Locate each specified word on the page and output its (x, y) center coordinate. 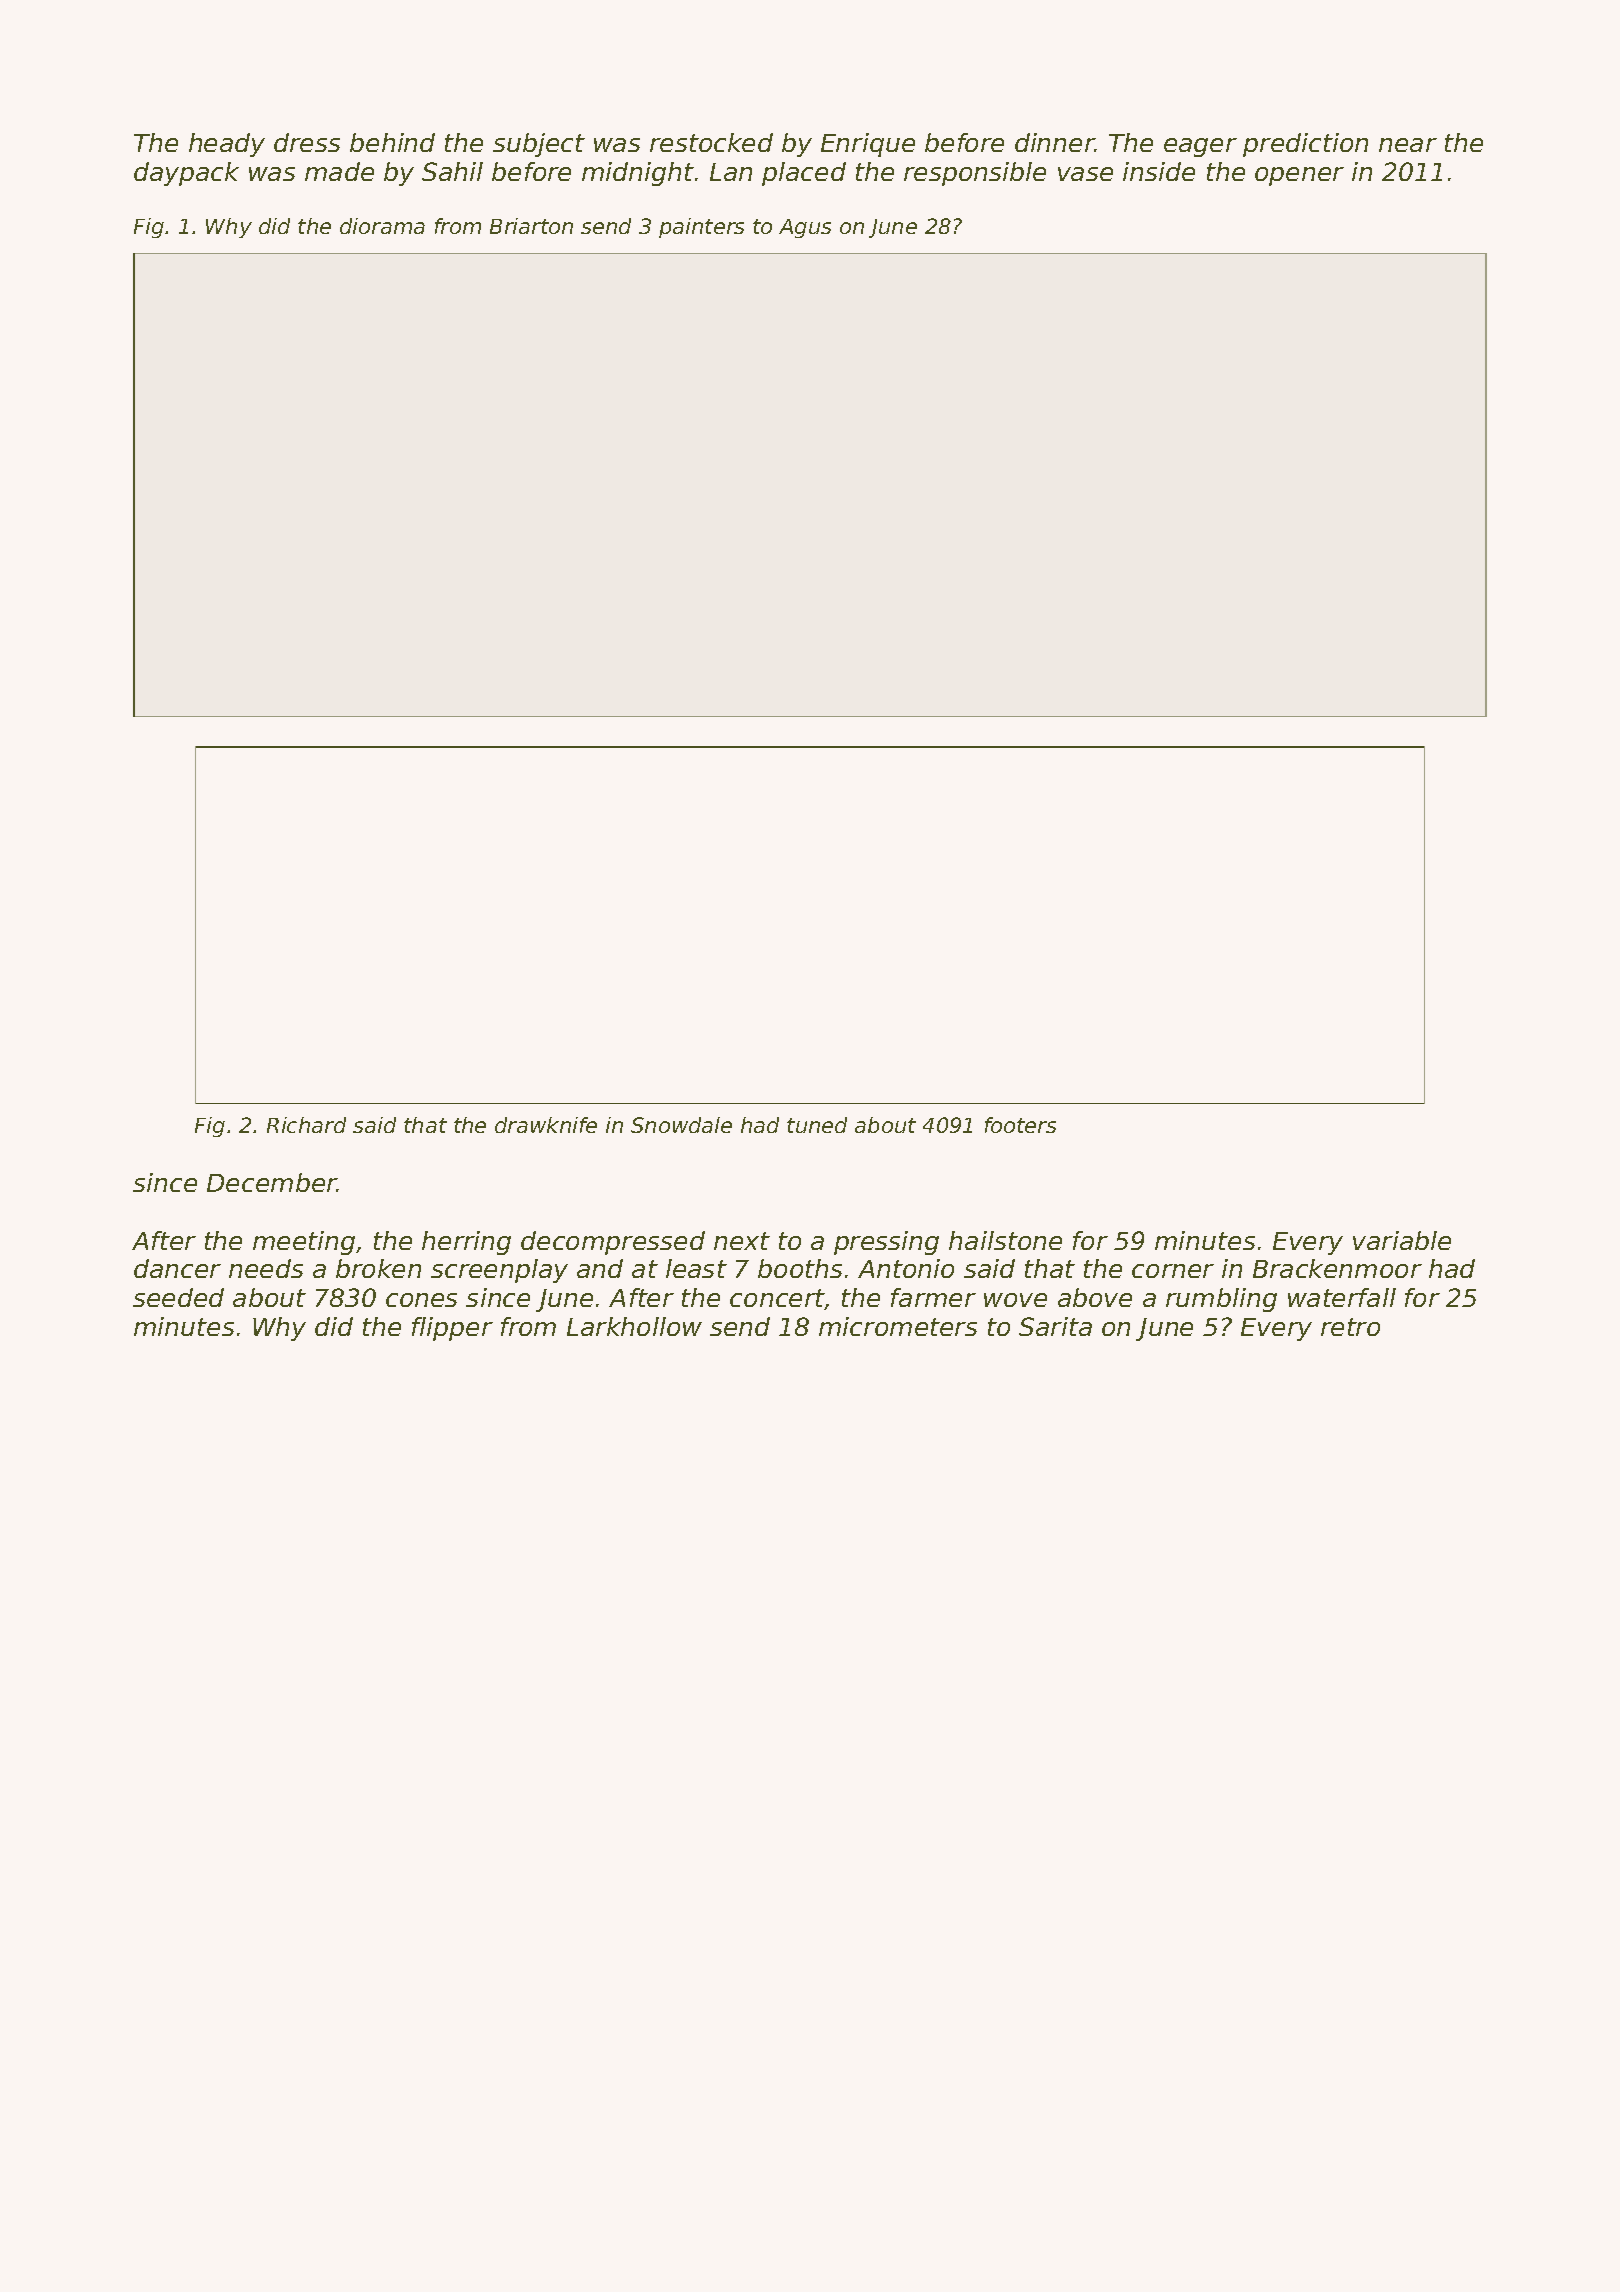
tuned (817, 1125)
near (1408, 145)
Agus (805, 228)
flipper (452, 1329)
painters (701, 228)
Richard (306, 1125)
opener (1299, 176)
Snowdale (681, 1125)
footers (1020, 1125)
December (272, 1182)
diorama (382, 226)
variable (1402, 1240)
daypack (186, 174)
